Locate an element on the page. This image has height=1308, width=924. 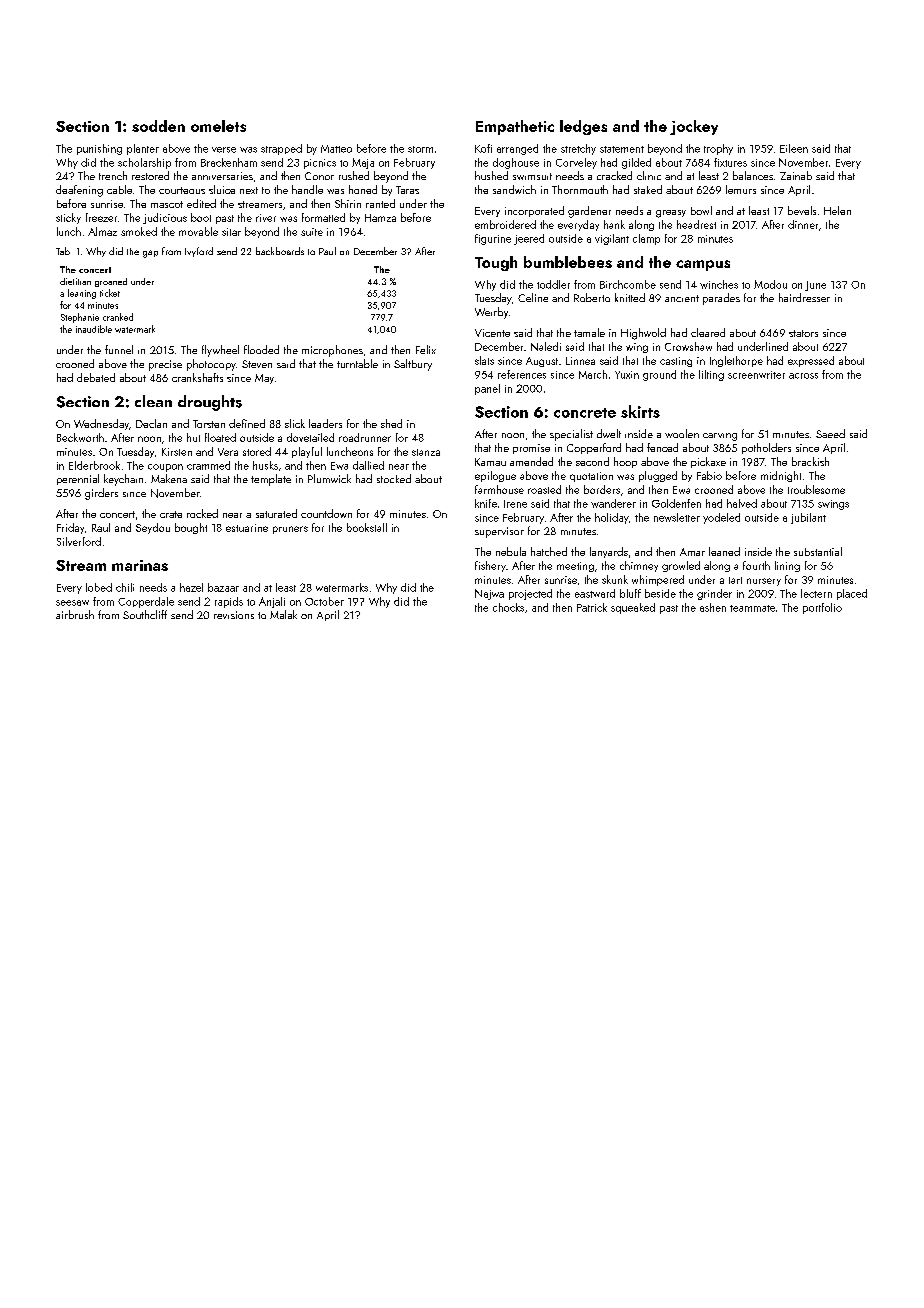
stators is located at coordinates (803, 333).
